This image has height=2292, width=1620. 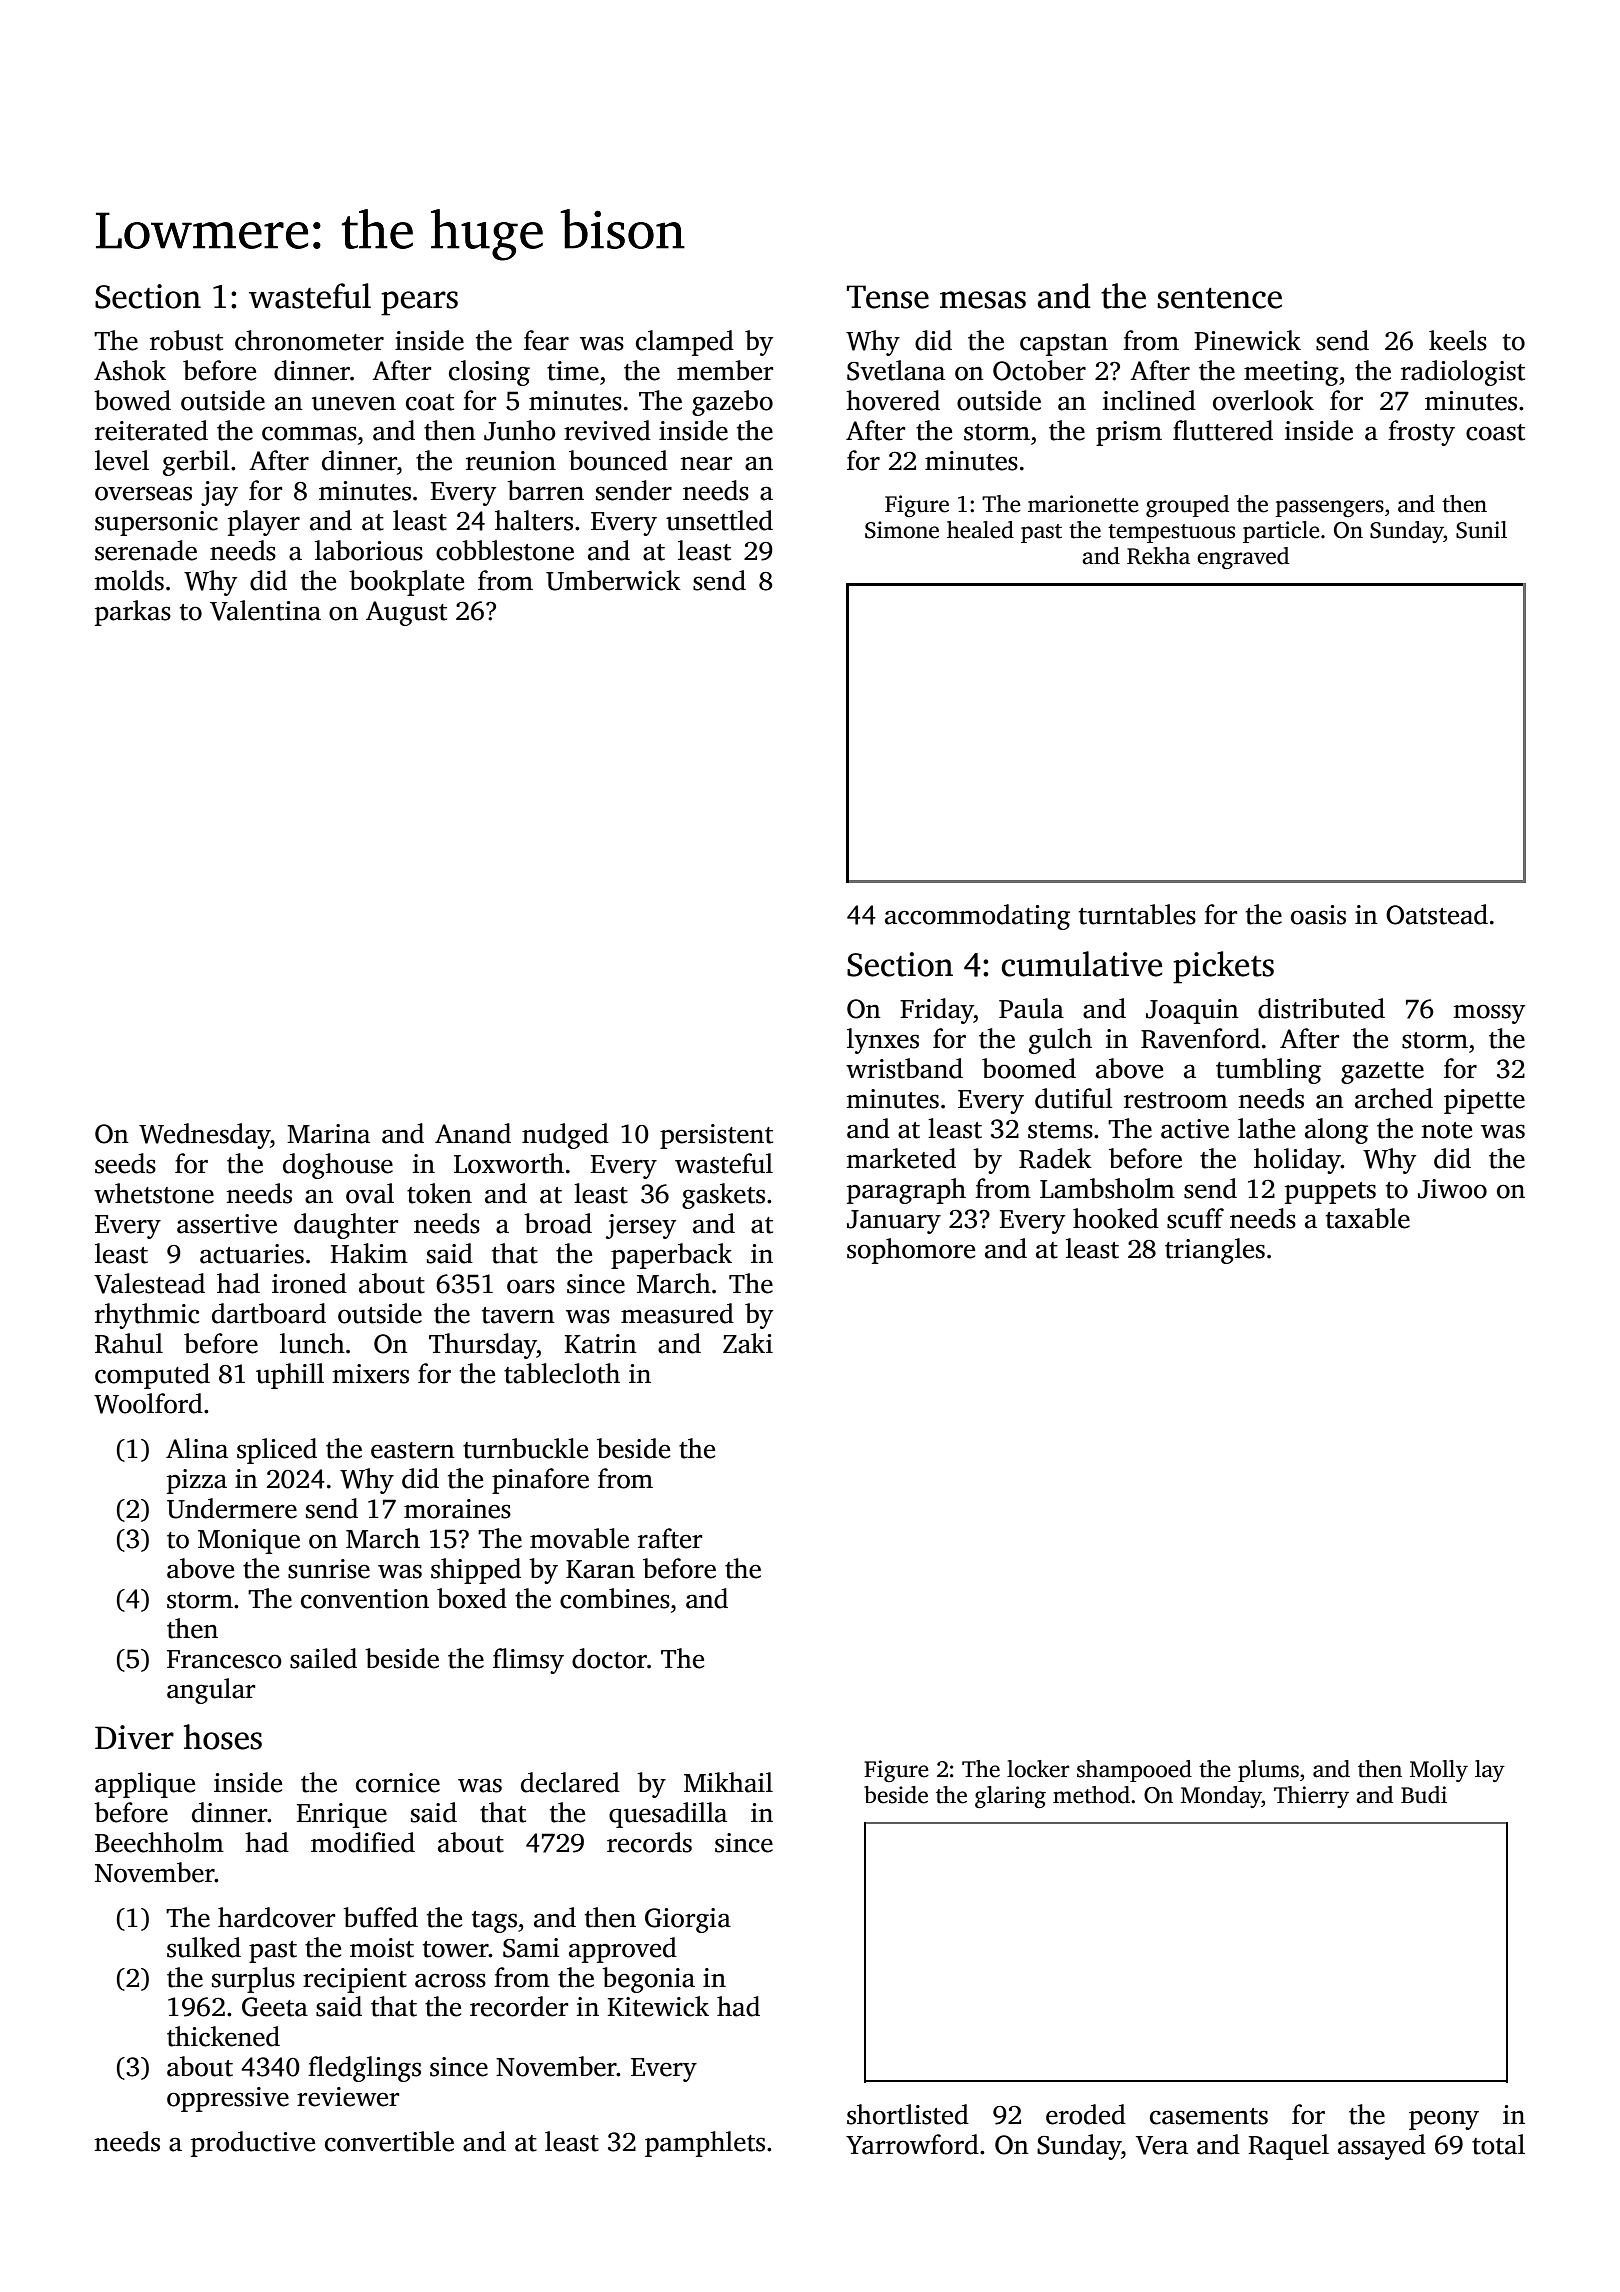 I want to click on cobblestone, so click(x=505, y=550).
